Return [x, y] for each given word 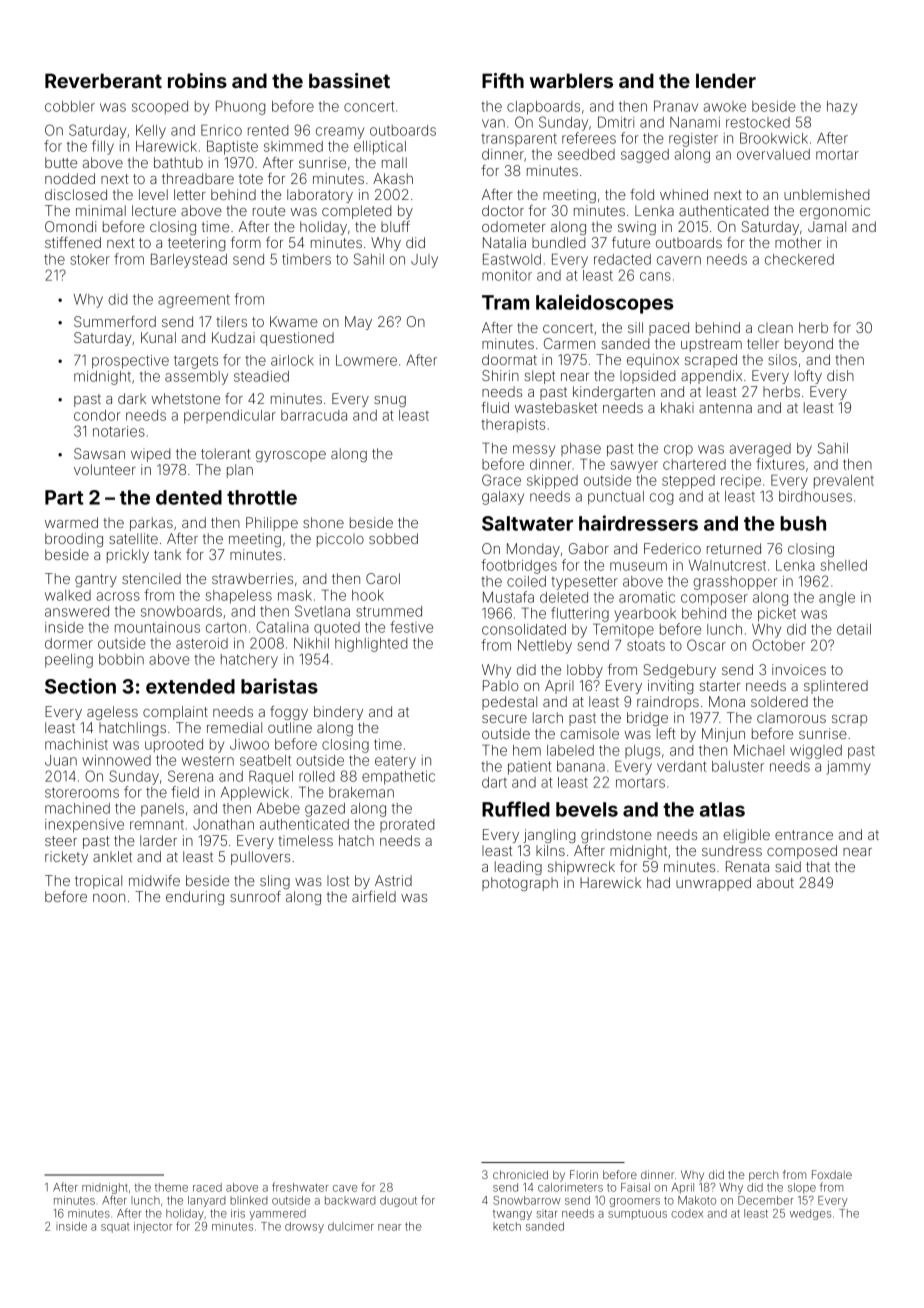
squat [115, 1228]
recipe [741, 482]
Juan [61, 760]
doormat [509, 359]
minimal [101, 210]
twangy [512, 1215]
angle [837, 599]
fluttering [580, 614]
